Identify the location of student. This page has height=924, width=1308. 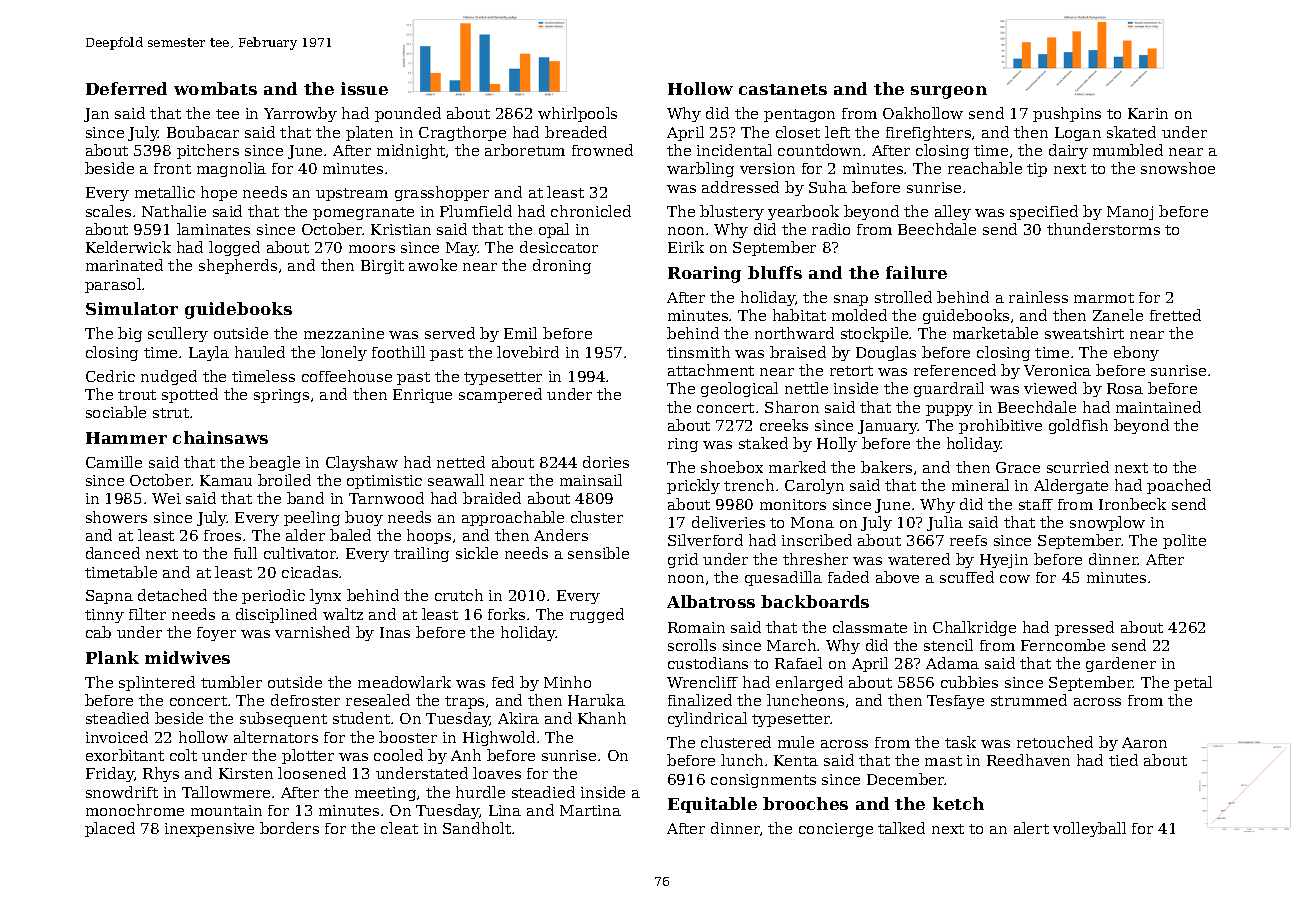
(361, 718).
